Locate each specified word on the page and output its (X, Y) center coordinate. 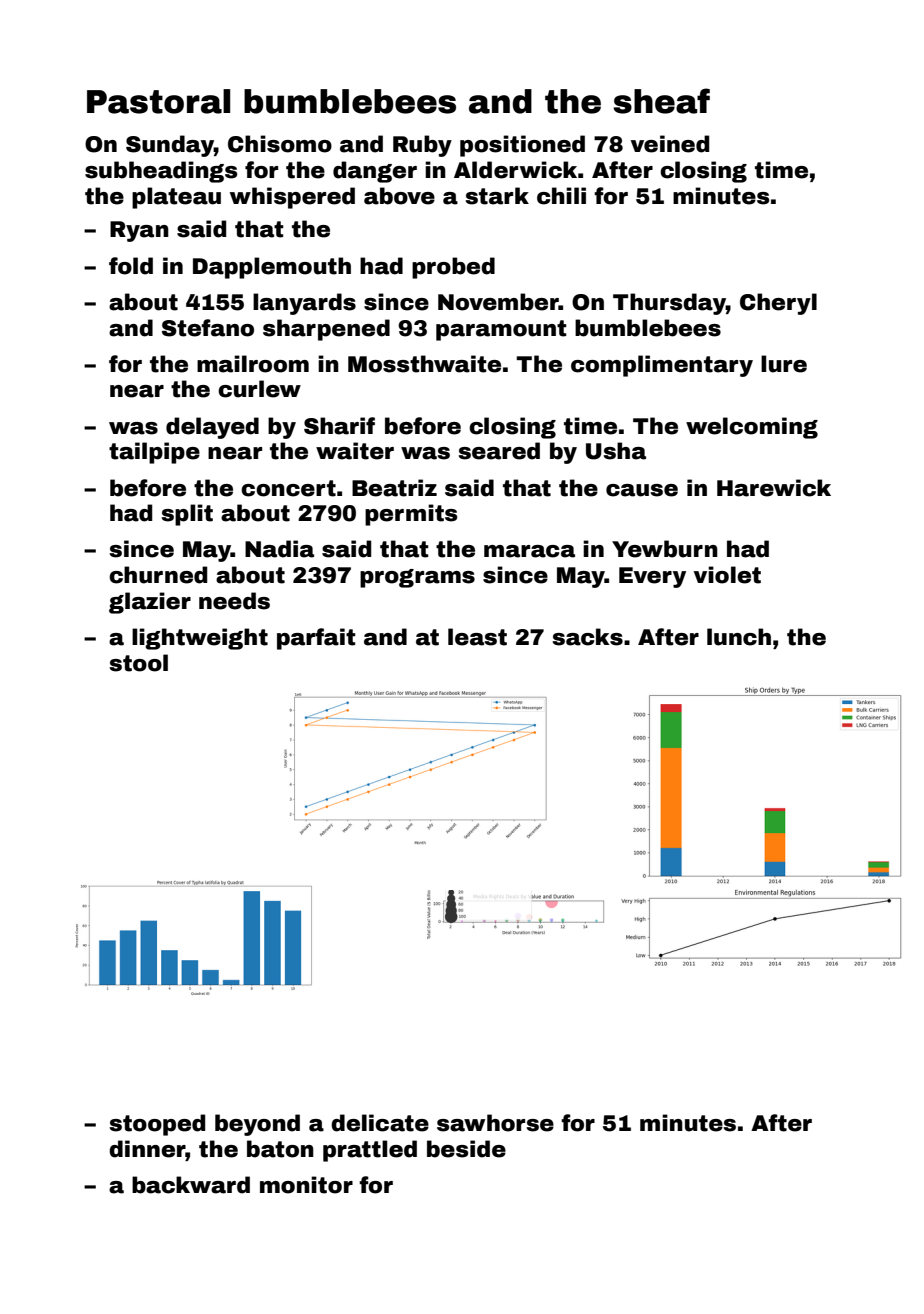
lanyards (304, 304)
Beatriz (394, 488)
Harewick (774, 488)
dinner (147, 1149)
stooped (157, 1125)
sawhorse (495, 1123)
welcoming (752, 428)
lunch (739, 637)
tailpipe (154, 453)
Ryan (139, 231)
